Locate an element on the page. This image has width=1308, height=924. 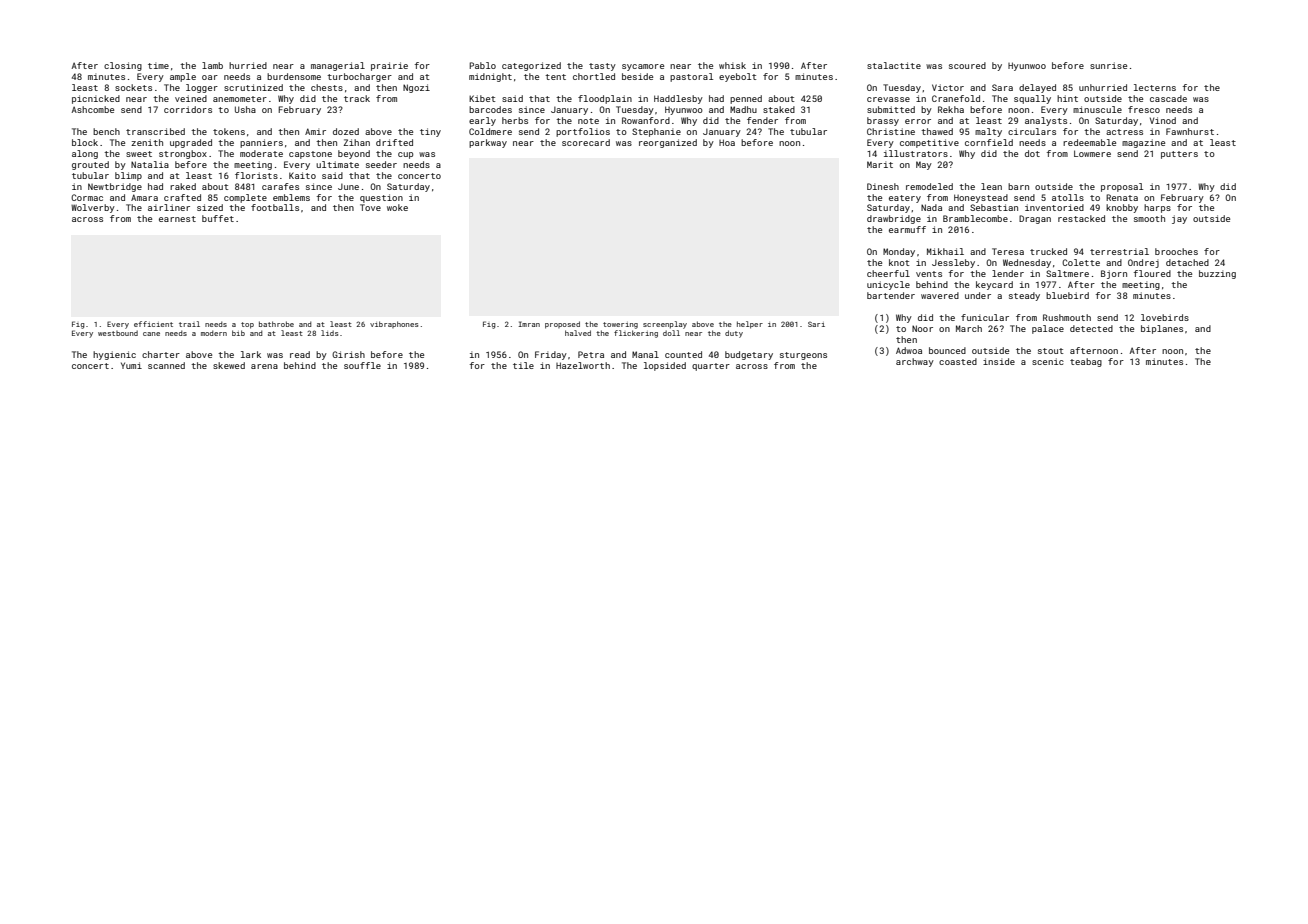
Imran is located at coordinates (529, 324).
